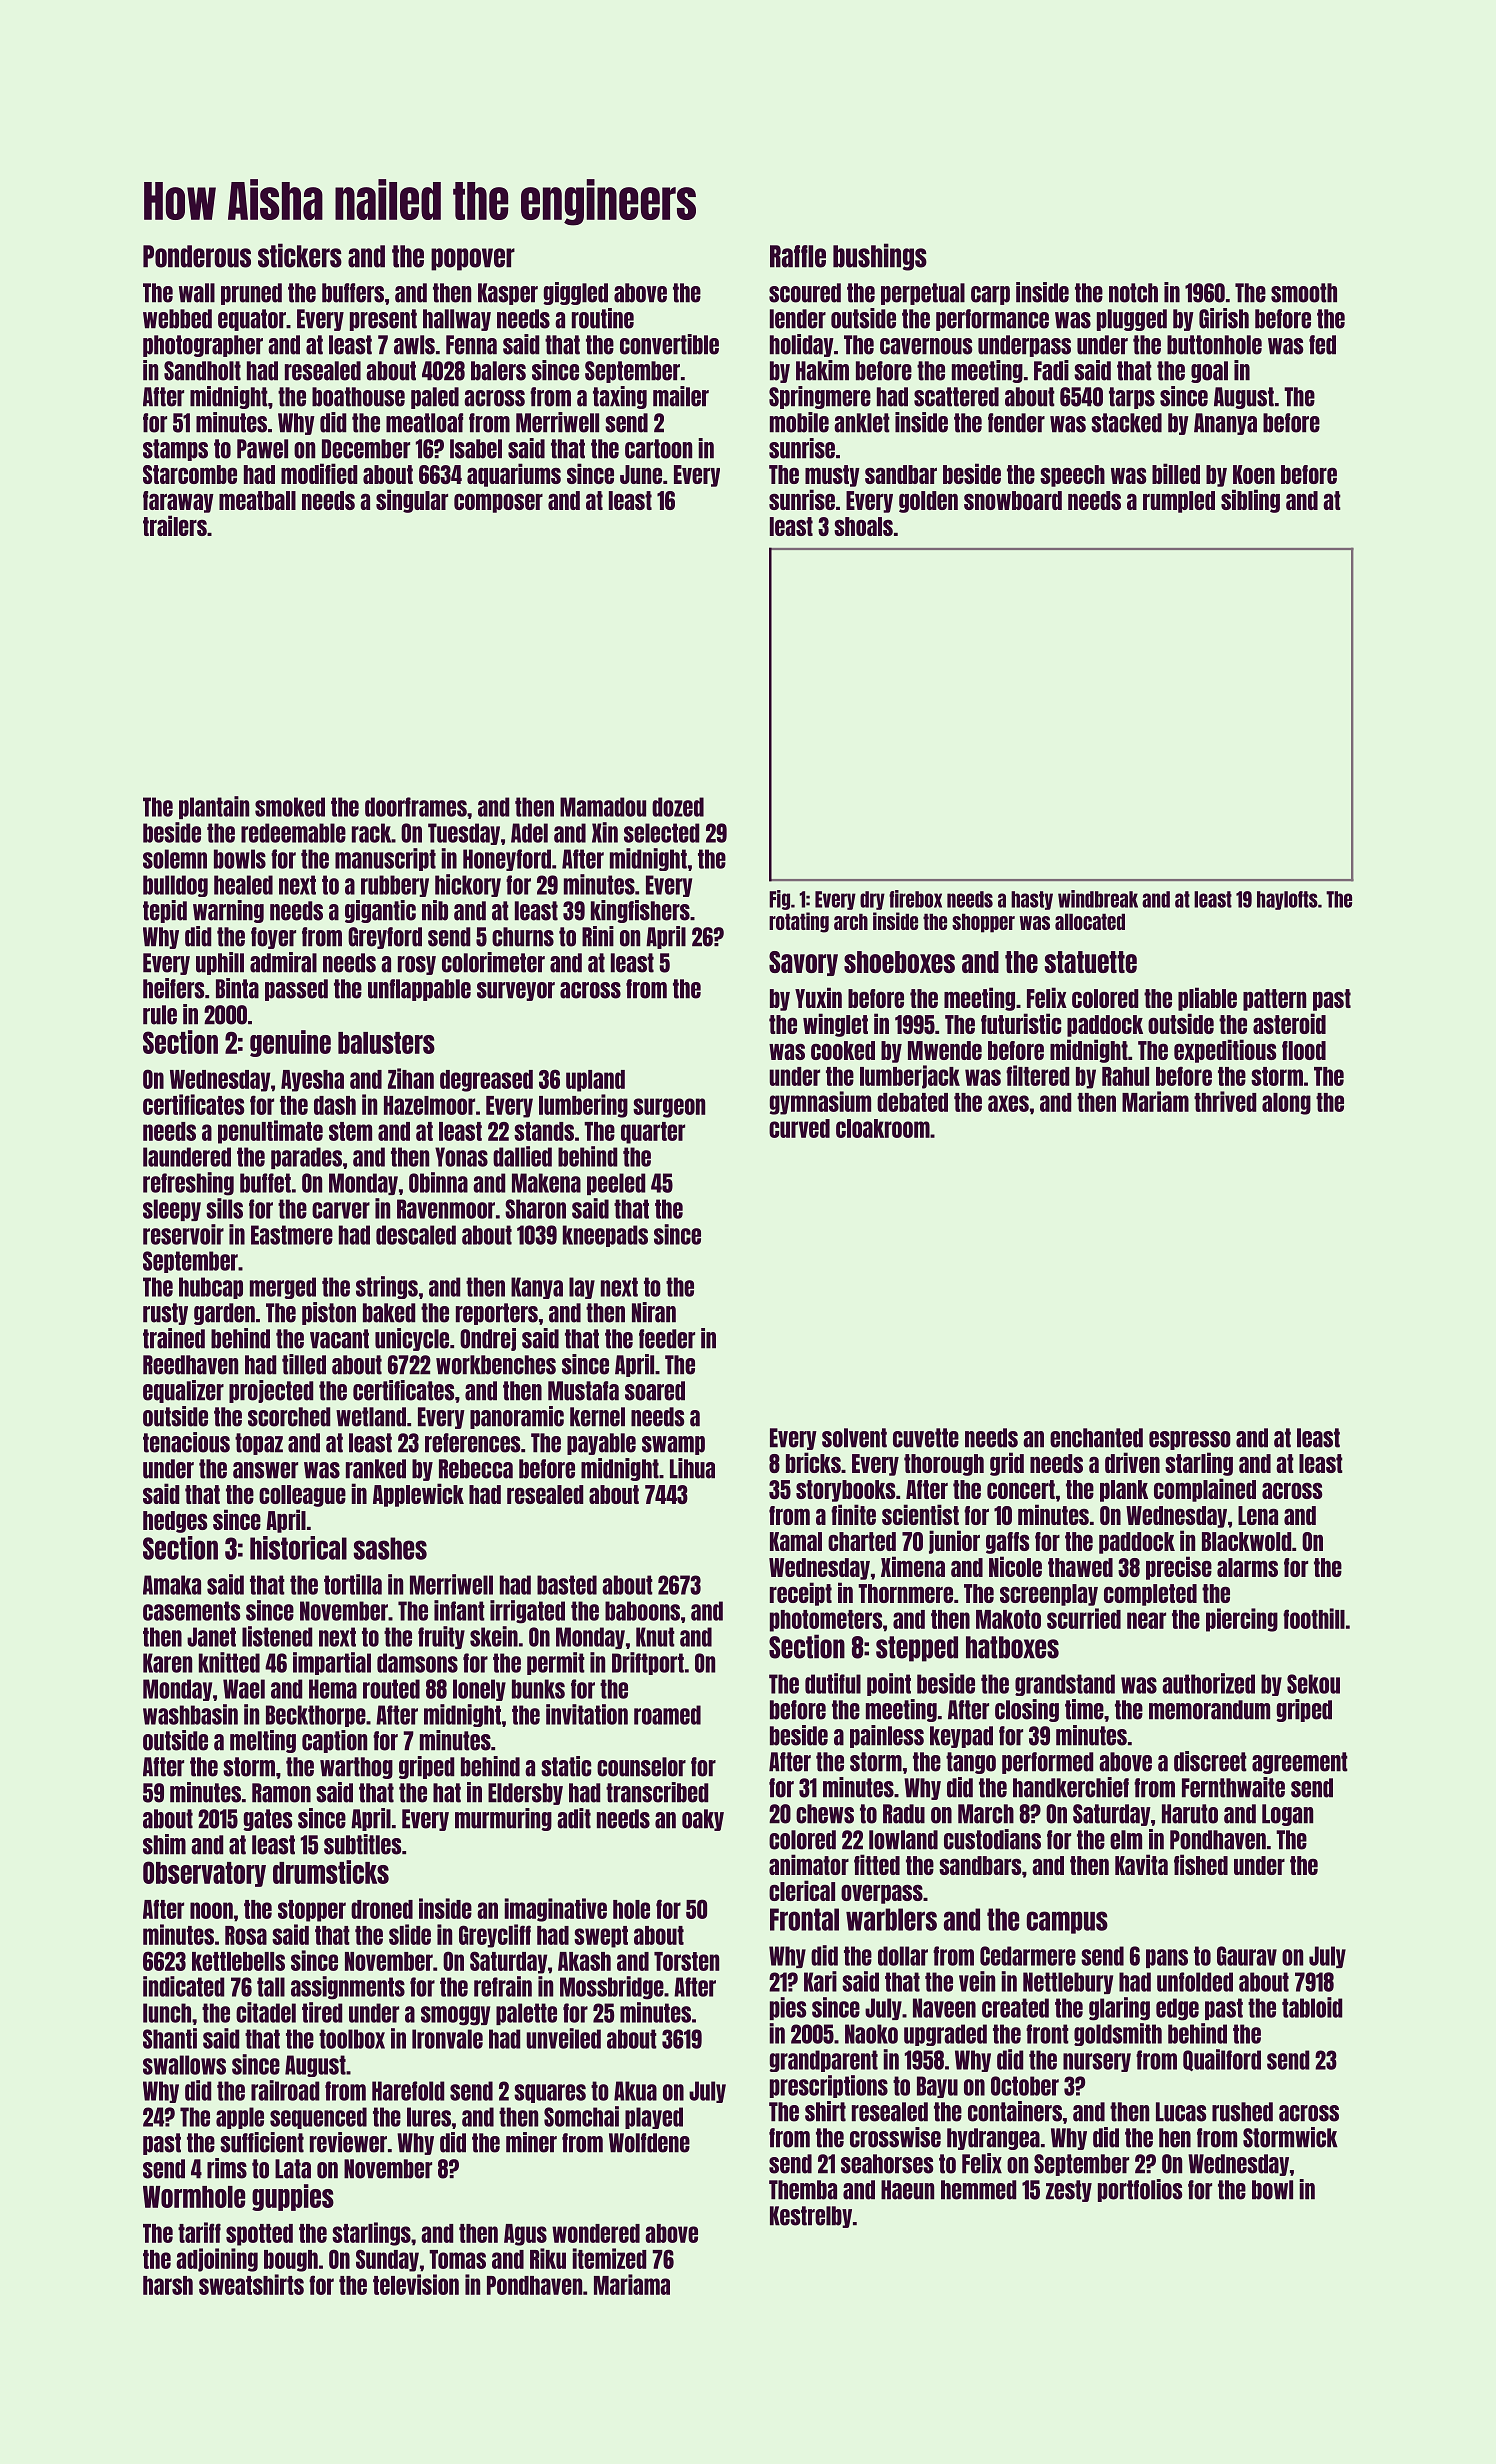 The height and width of the document is (2464, 1496). Describe the element at coordinates (556, 1663) in the document. I see `permit` at that location.
